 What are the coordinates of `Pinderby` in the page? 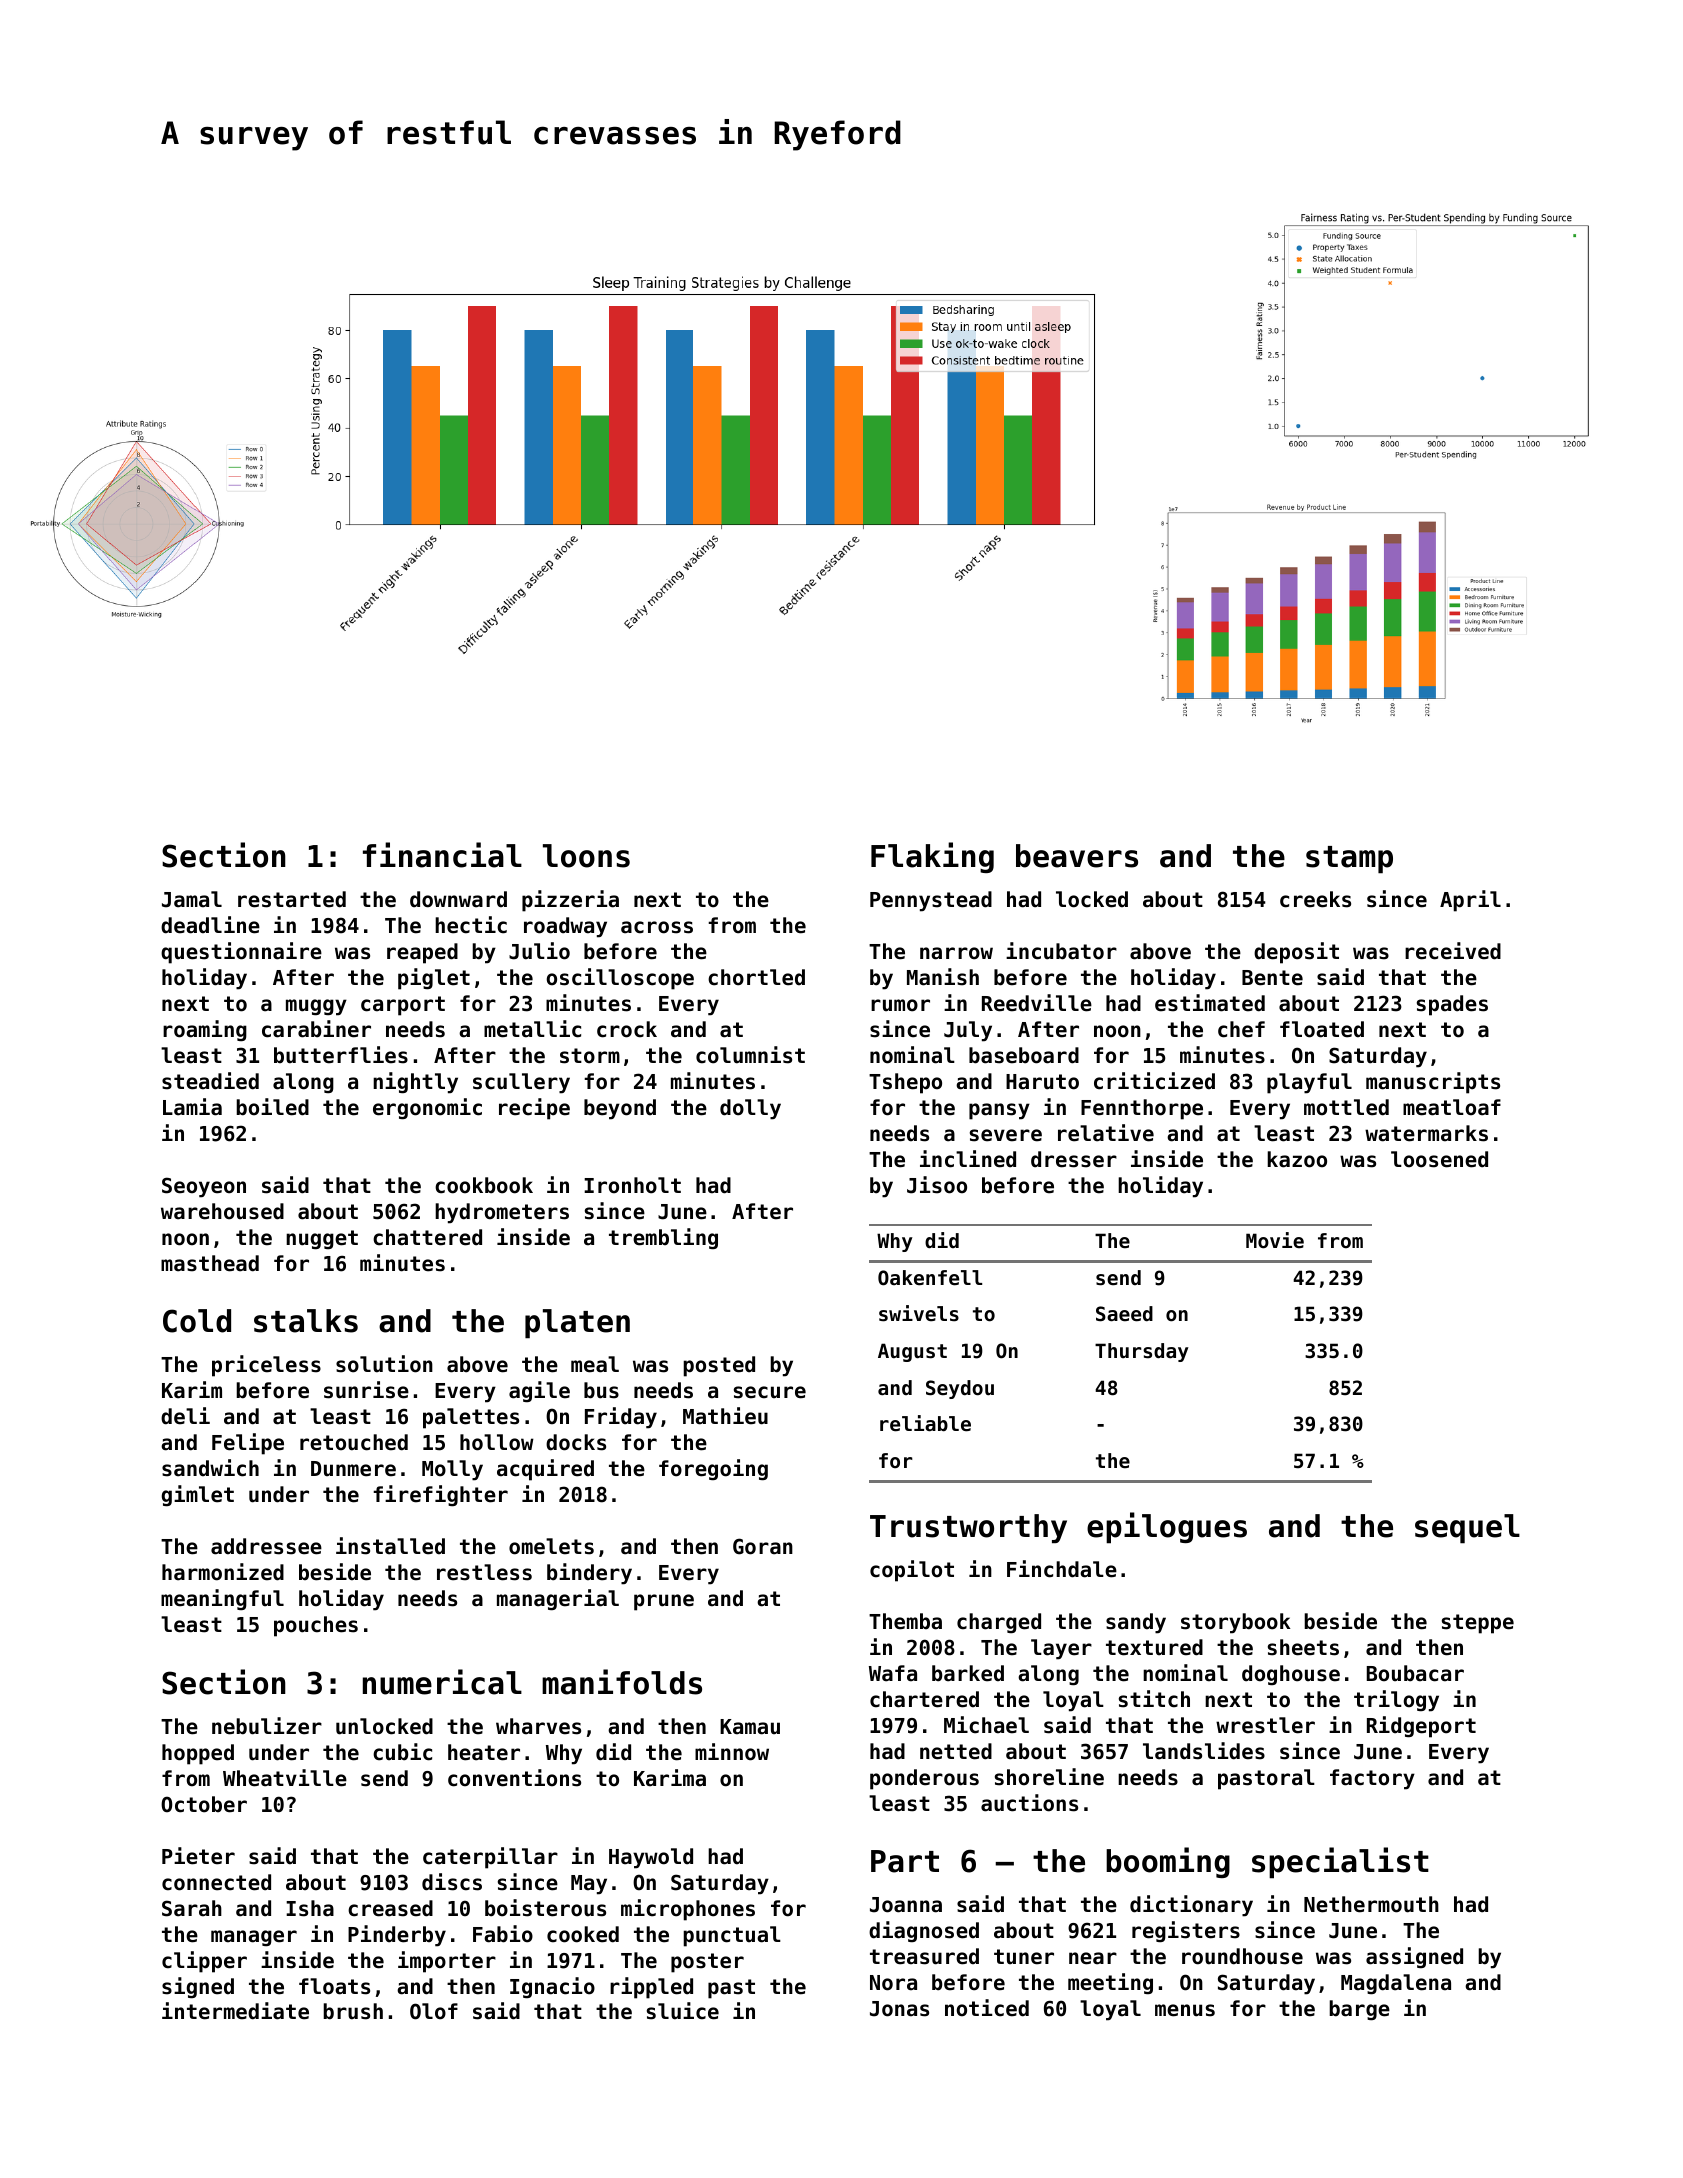 It's located at (397, 1936).
